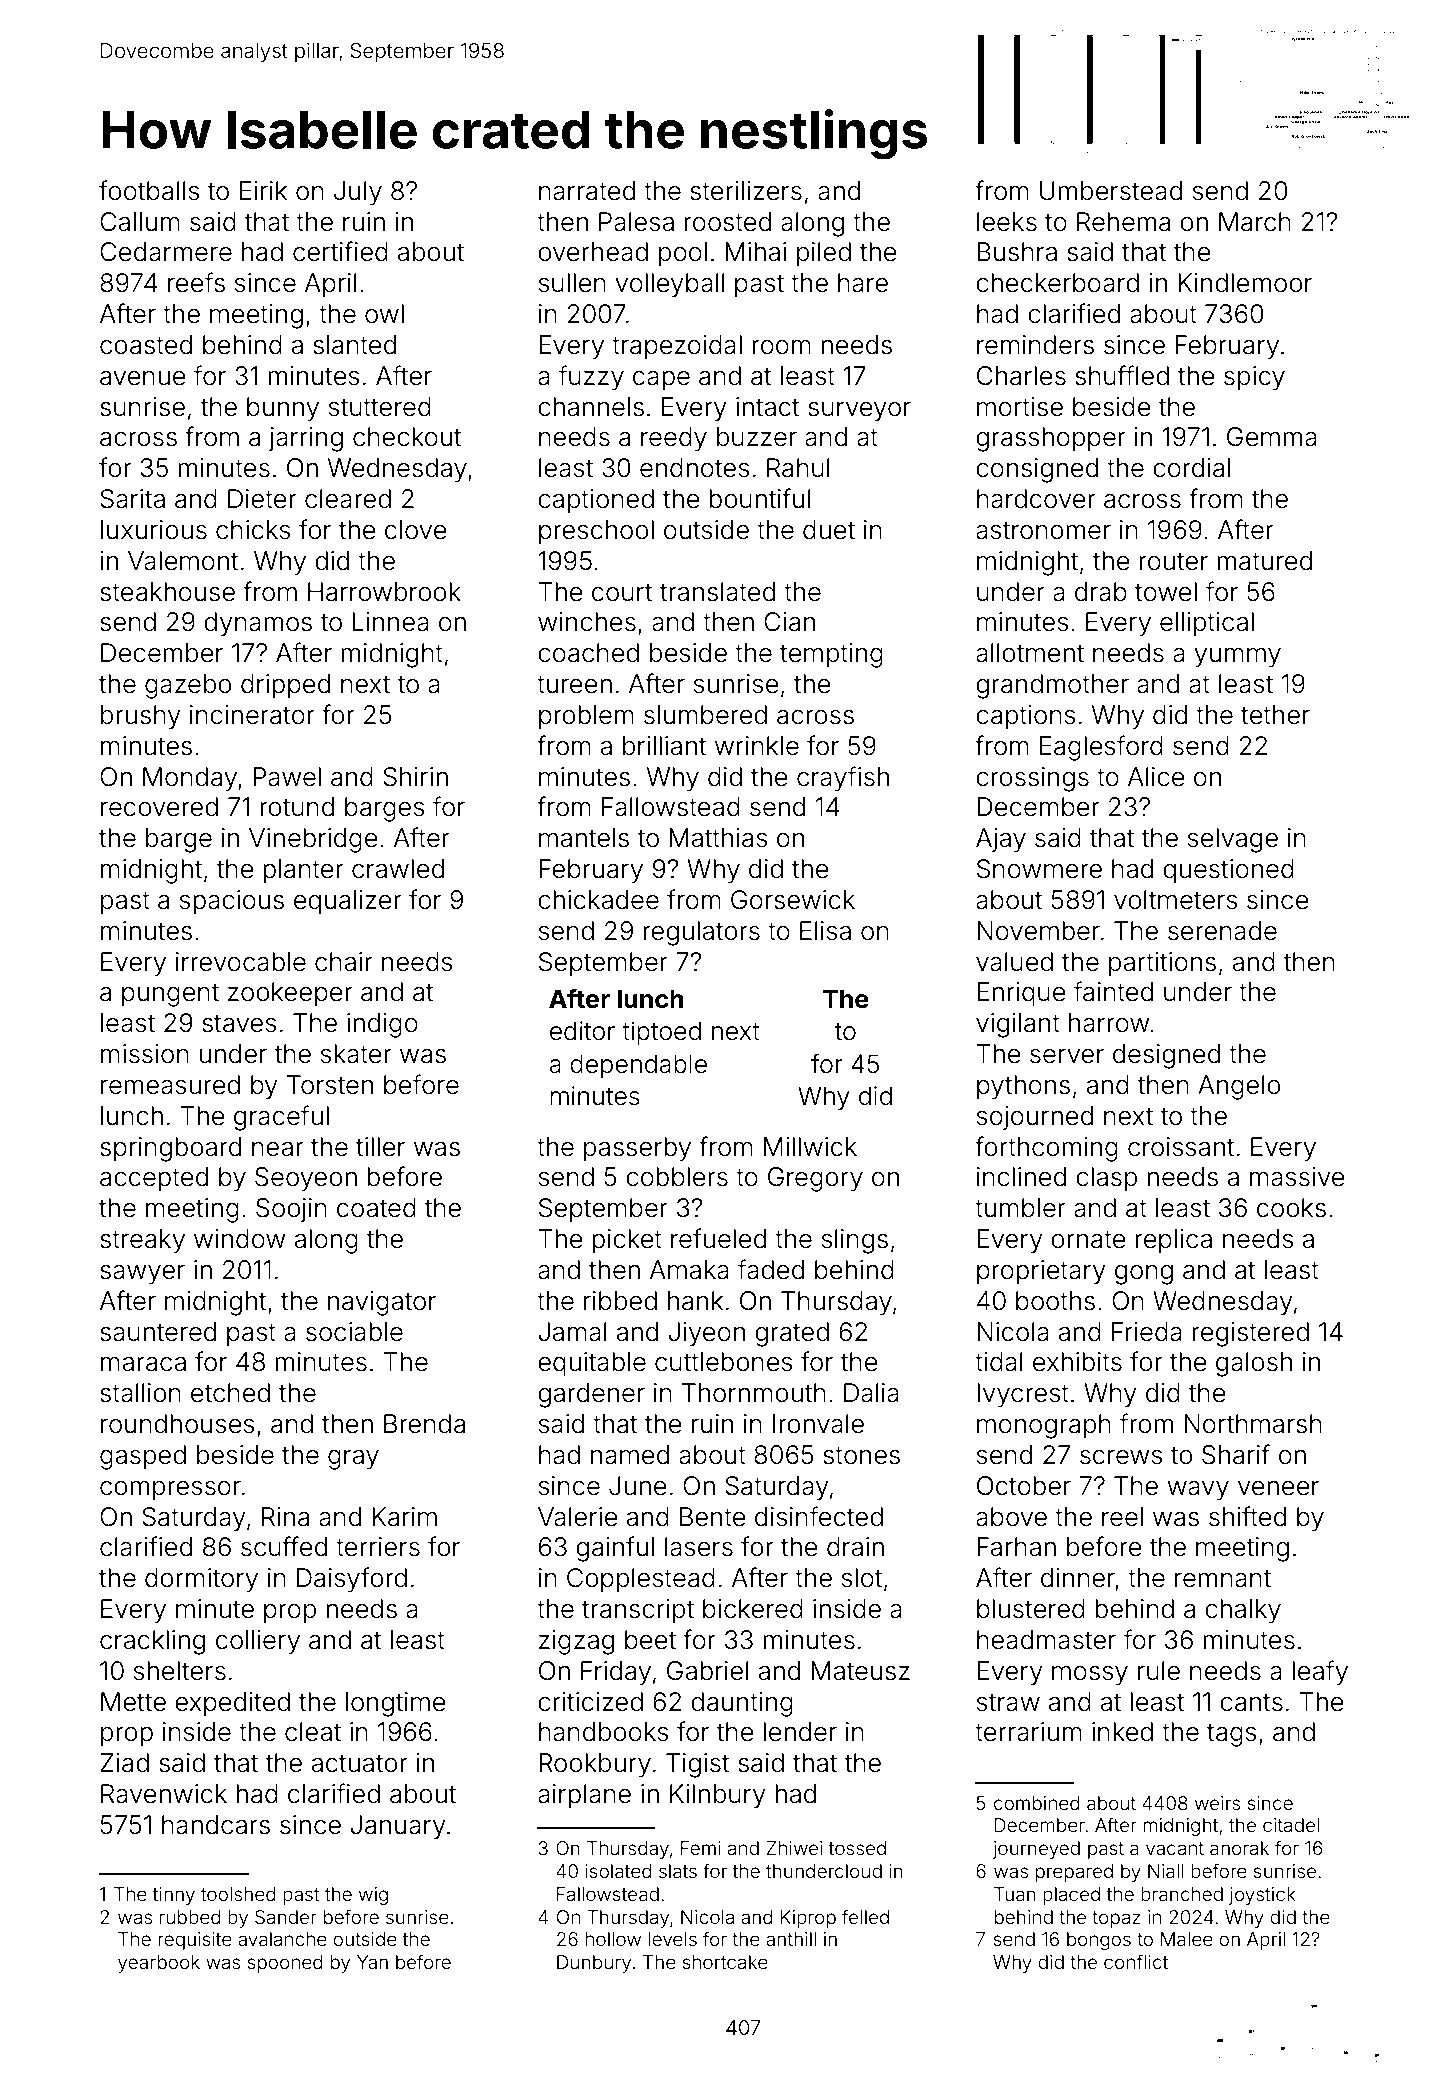 Image resolution: width=1450 pixels, height=2100 pixels. I want to click on Eaglesford, so click(1101, 748).
